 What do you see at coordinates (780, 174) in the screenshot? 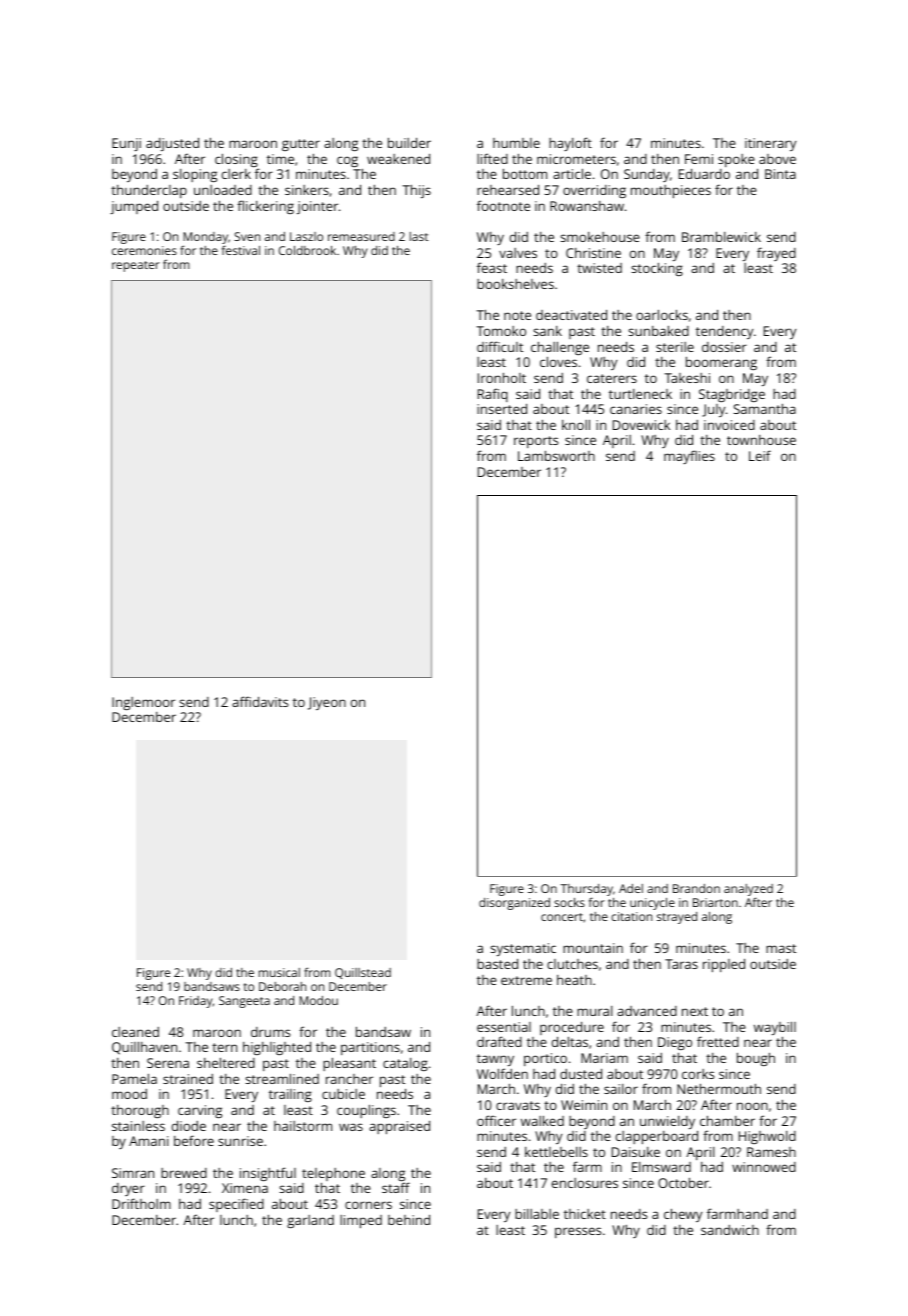
I see `Binta` at bounding box center [780, 174].
